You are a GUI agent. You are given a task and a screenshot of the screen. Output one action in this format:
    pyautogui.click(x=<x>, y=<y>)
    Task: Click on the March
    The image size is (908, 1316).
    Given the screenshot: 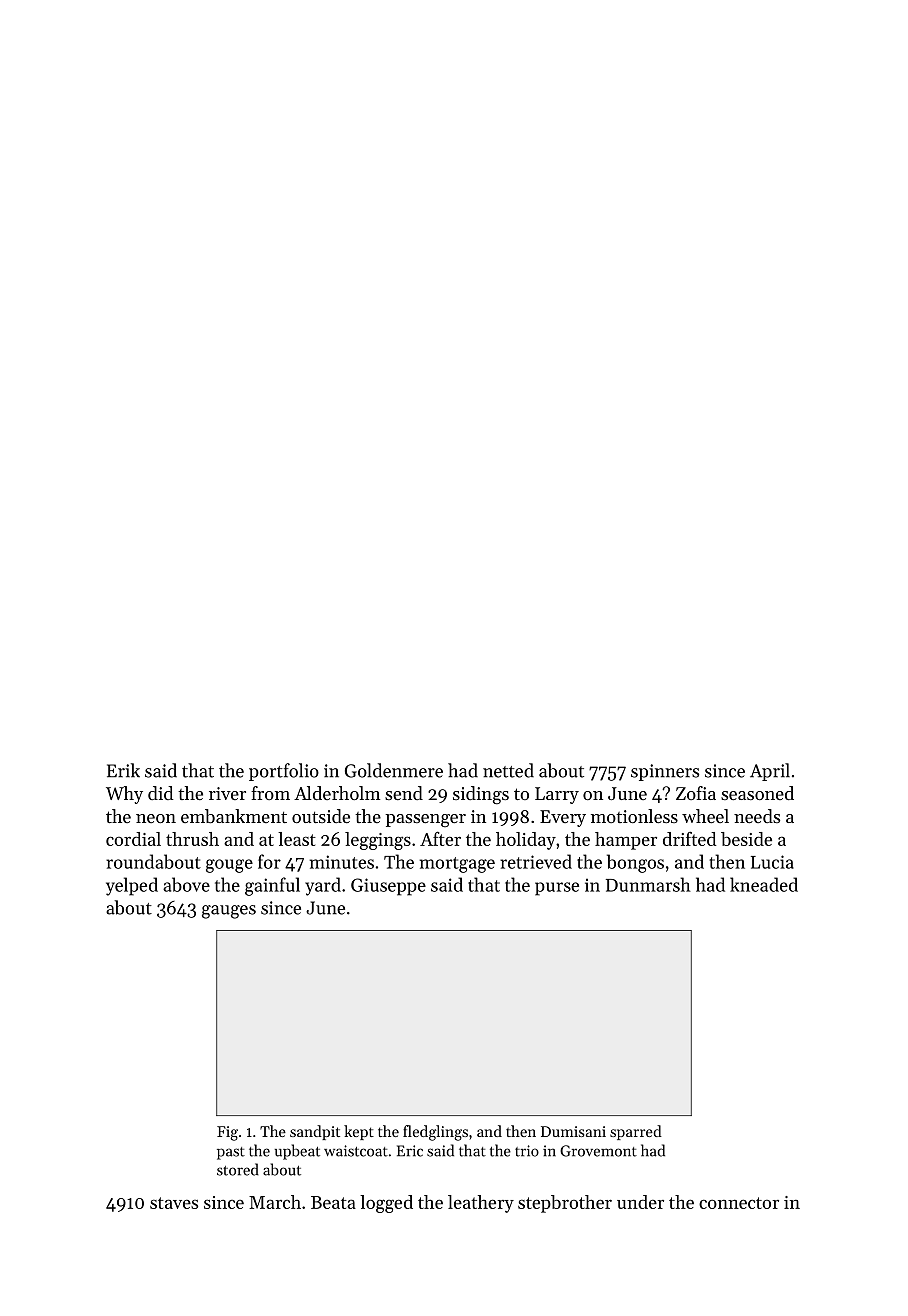 What is the action you would take?
    pyautogui.click(x=275, y=1202)
